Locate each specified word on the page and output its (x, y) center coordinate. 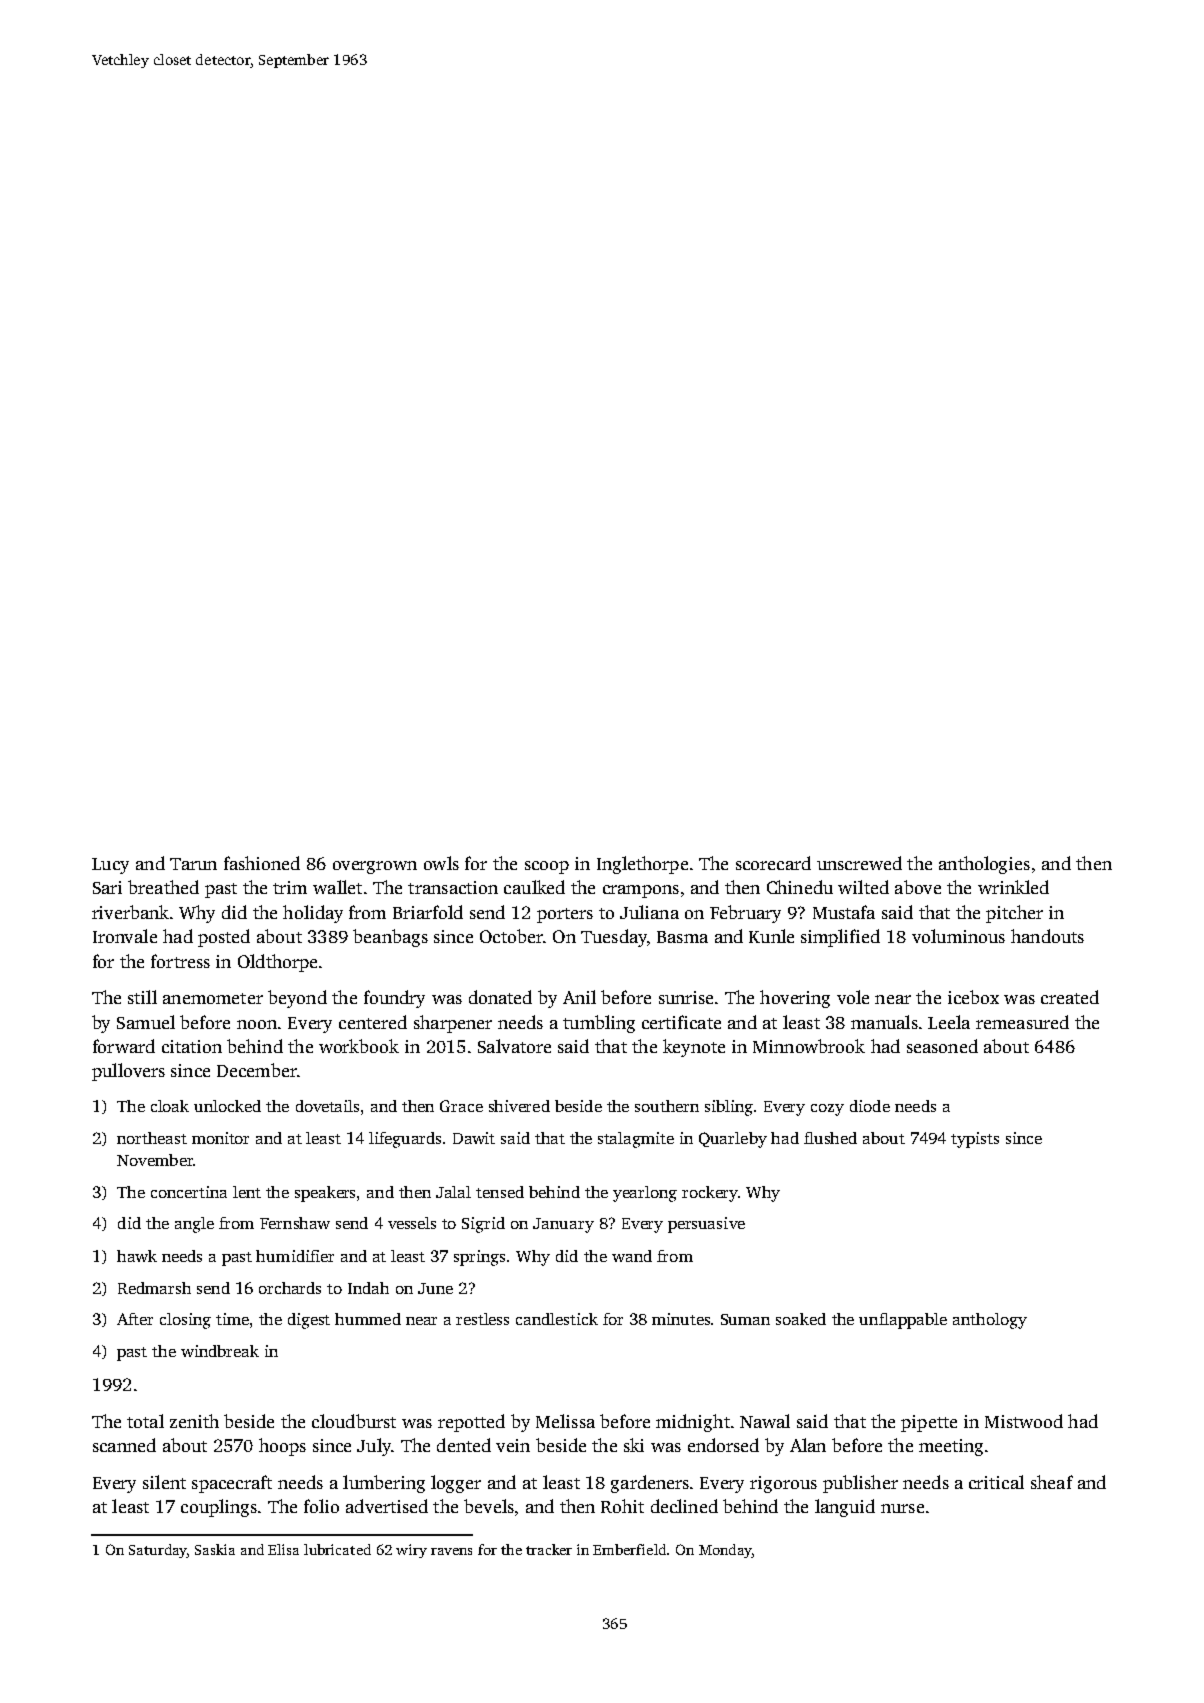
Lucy (110, 866)
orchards (290, 1288)
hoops (282, 1447)
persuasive (706, 1225)
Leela (949, 1022)
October (511, 936)
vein (513, 1445)
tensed (500, 1192)
